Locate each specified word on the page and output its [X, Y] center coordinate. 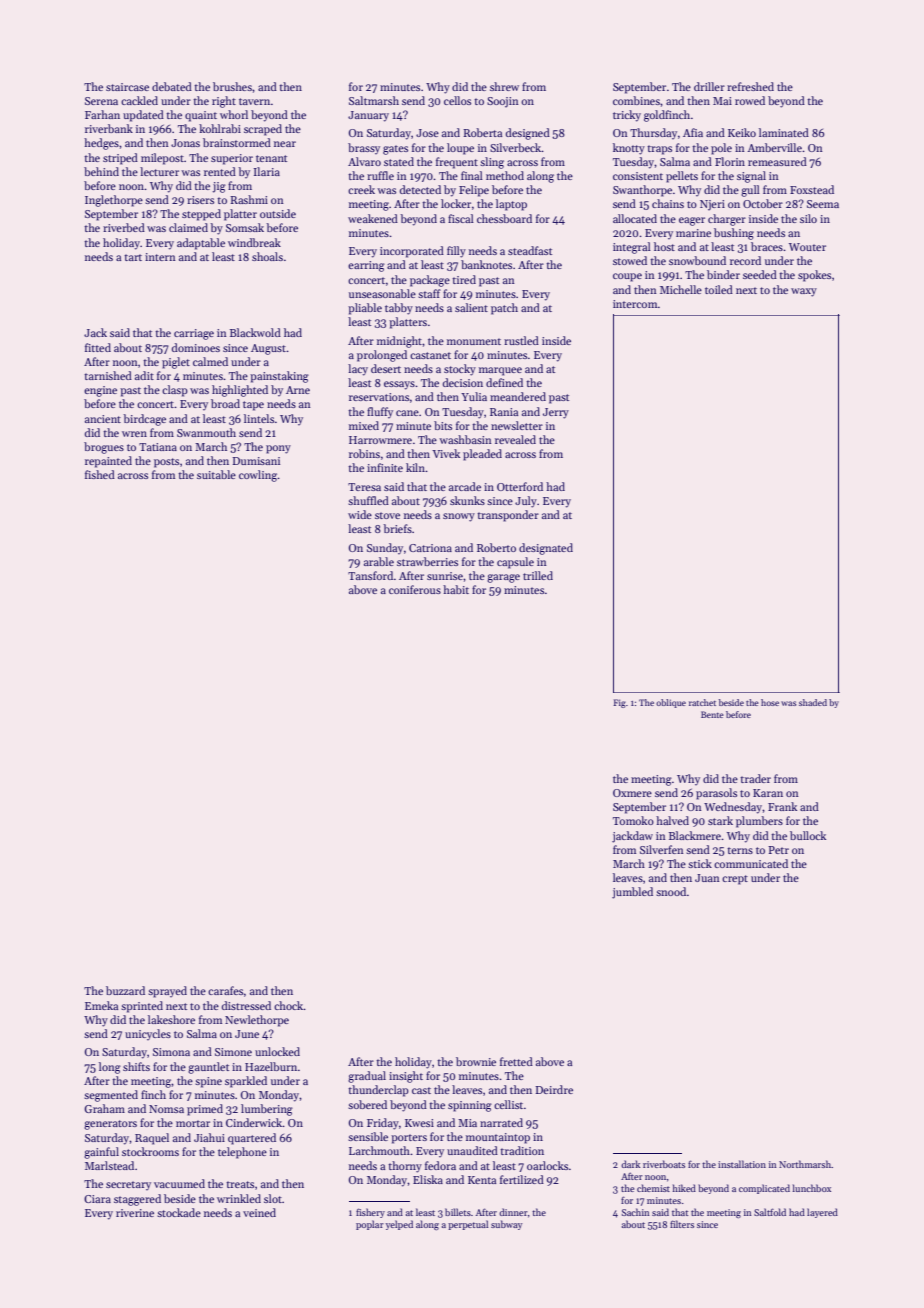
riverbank [109, 128]
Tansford [370, 575]
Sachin [636, 1212]
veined [259, 1212]
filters [682, 1224]
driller [709, 86]
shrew [504, 86]
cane [407, 413]
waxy [804, 292]
